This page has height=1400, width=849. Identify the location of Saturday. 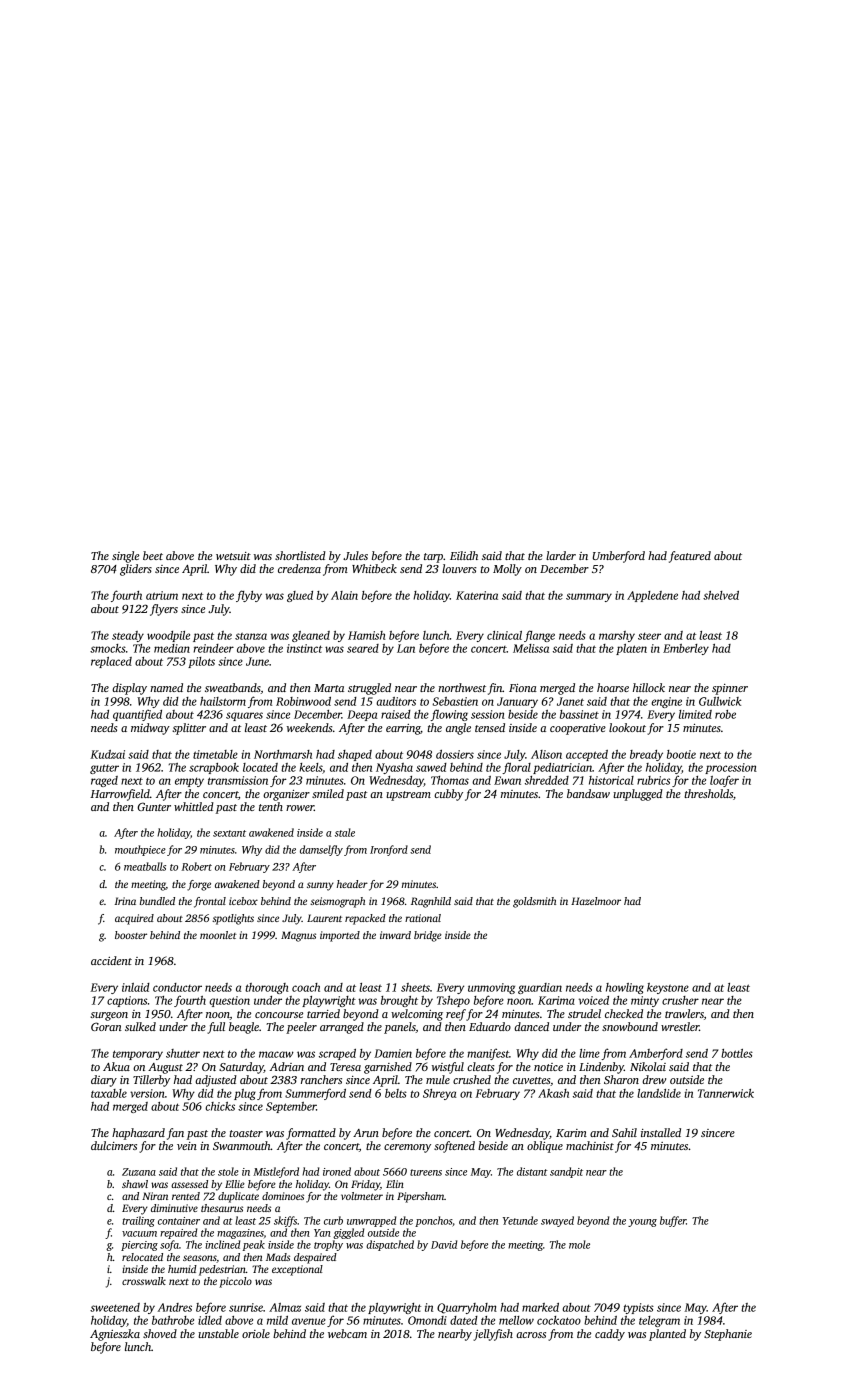
(241, 1068).
